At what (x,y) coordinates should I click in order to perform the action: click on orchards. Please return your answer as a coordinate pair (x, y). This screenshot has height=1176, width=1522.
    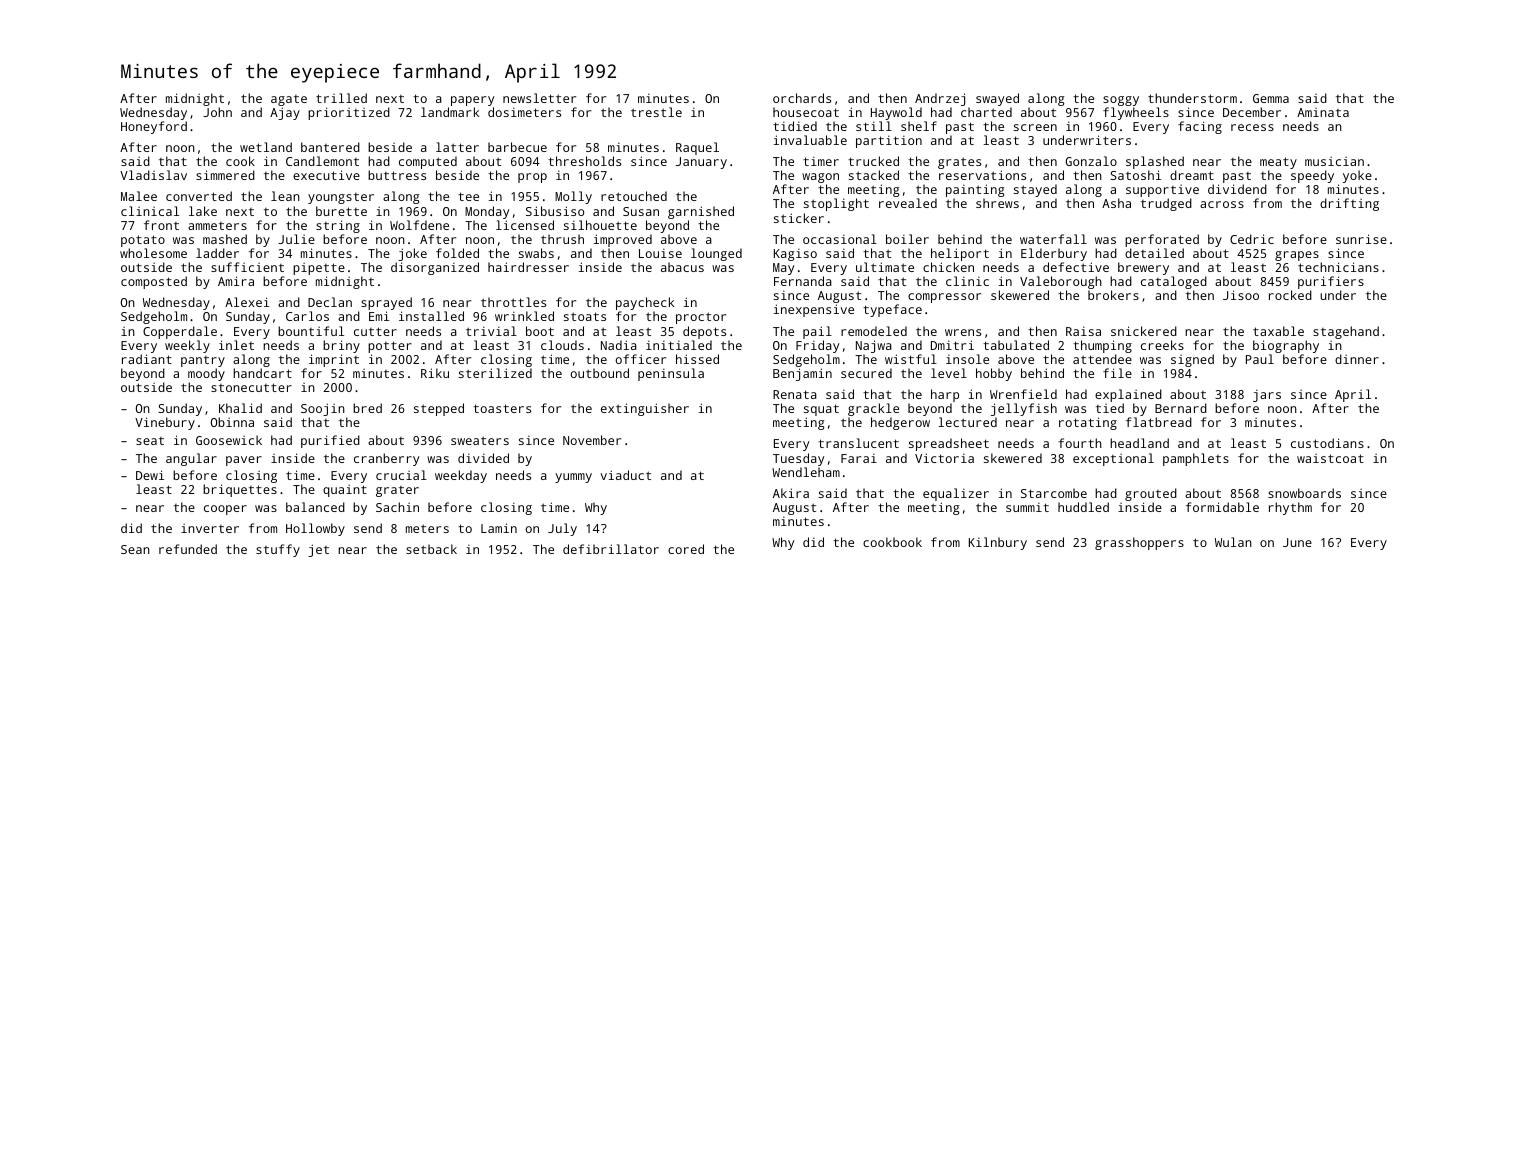
    Looking at the image, I should click on (802, 98).
